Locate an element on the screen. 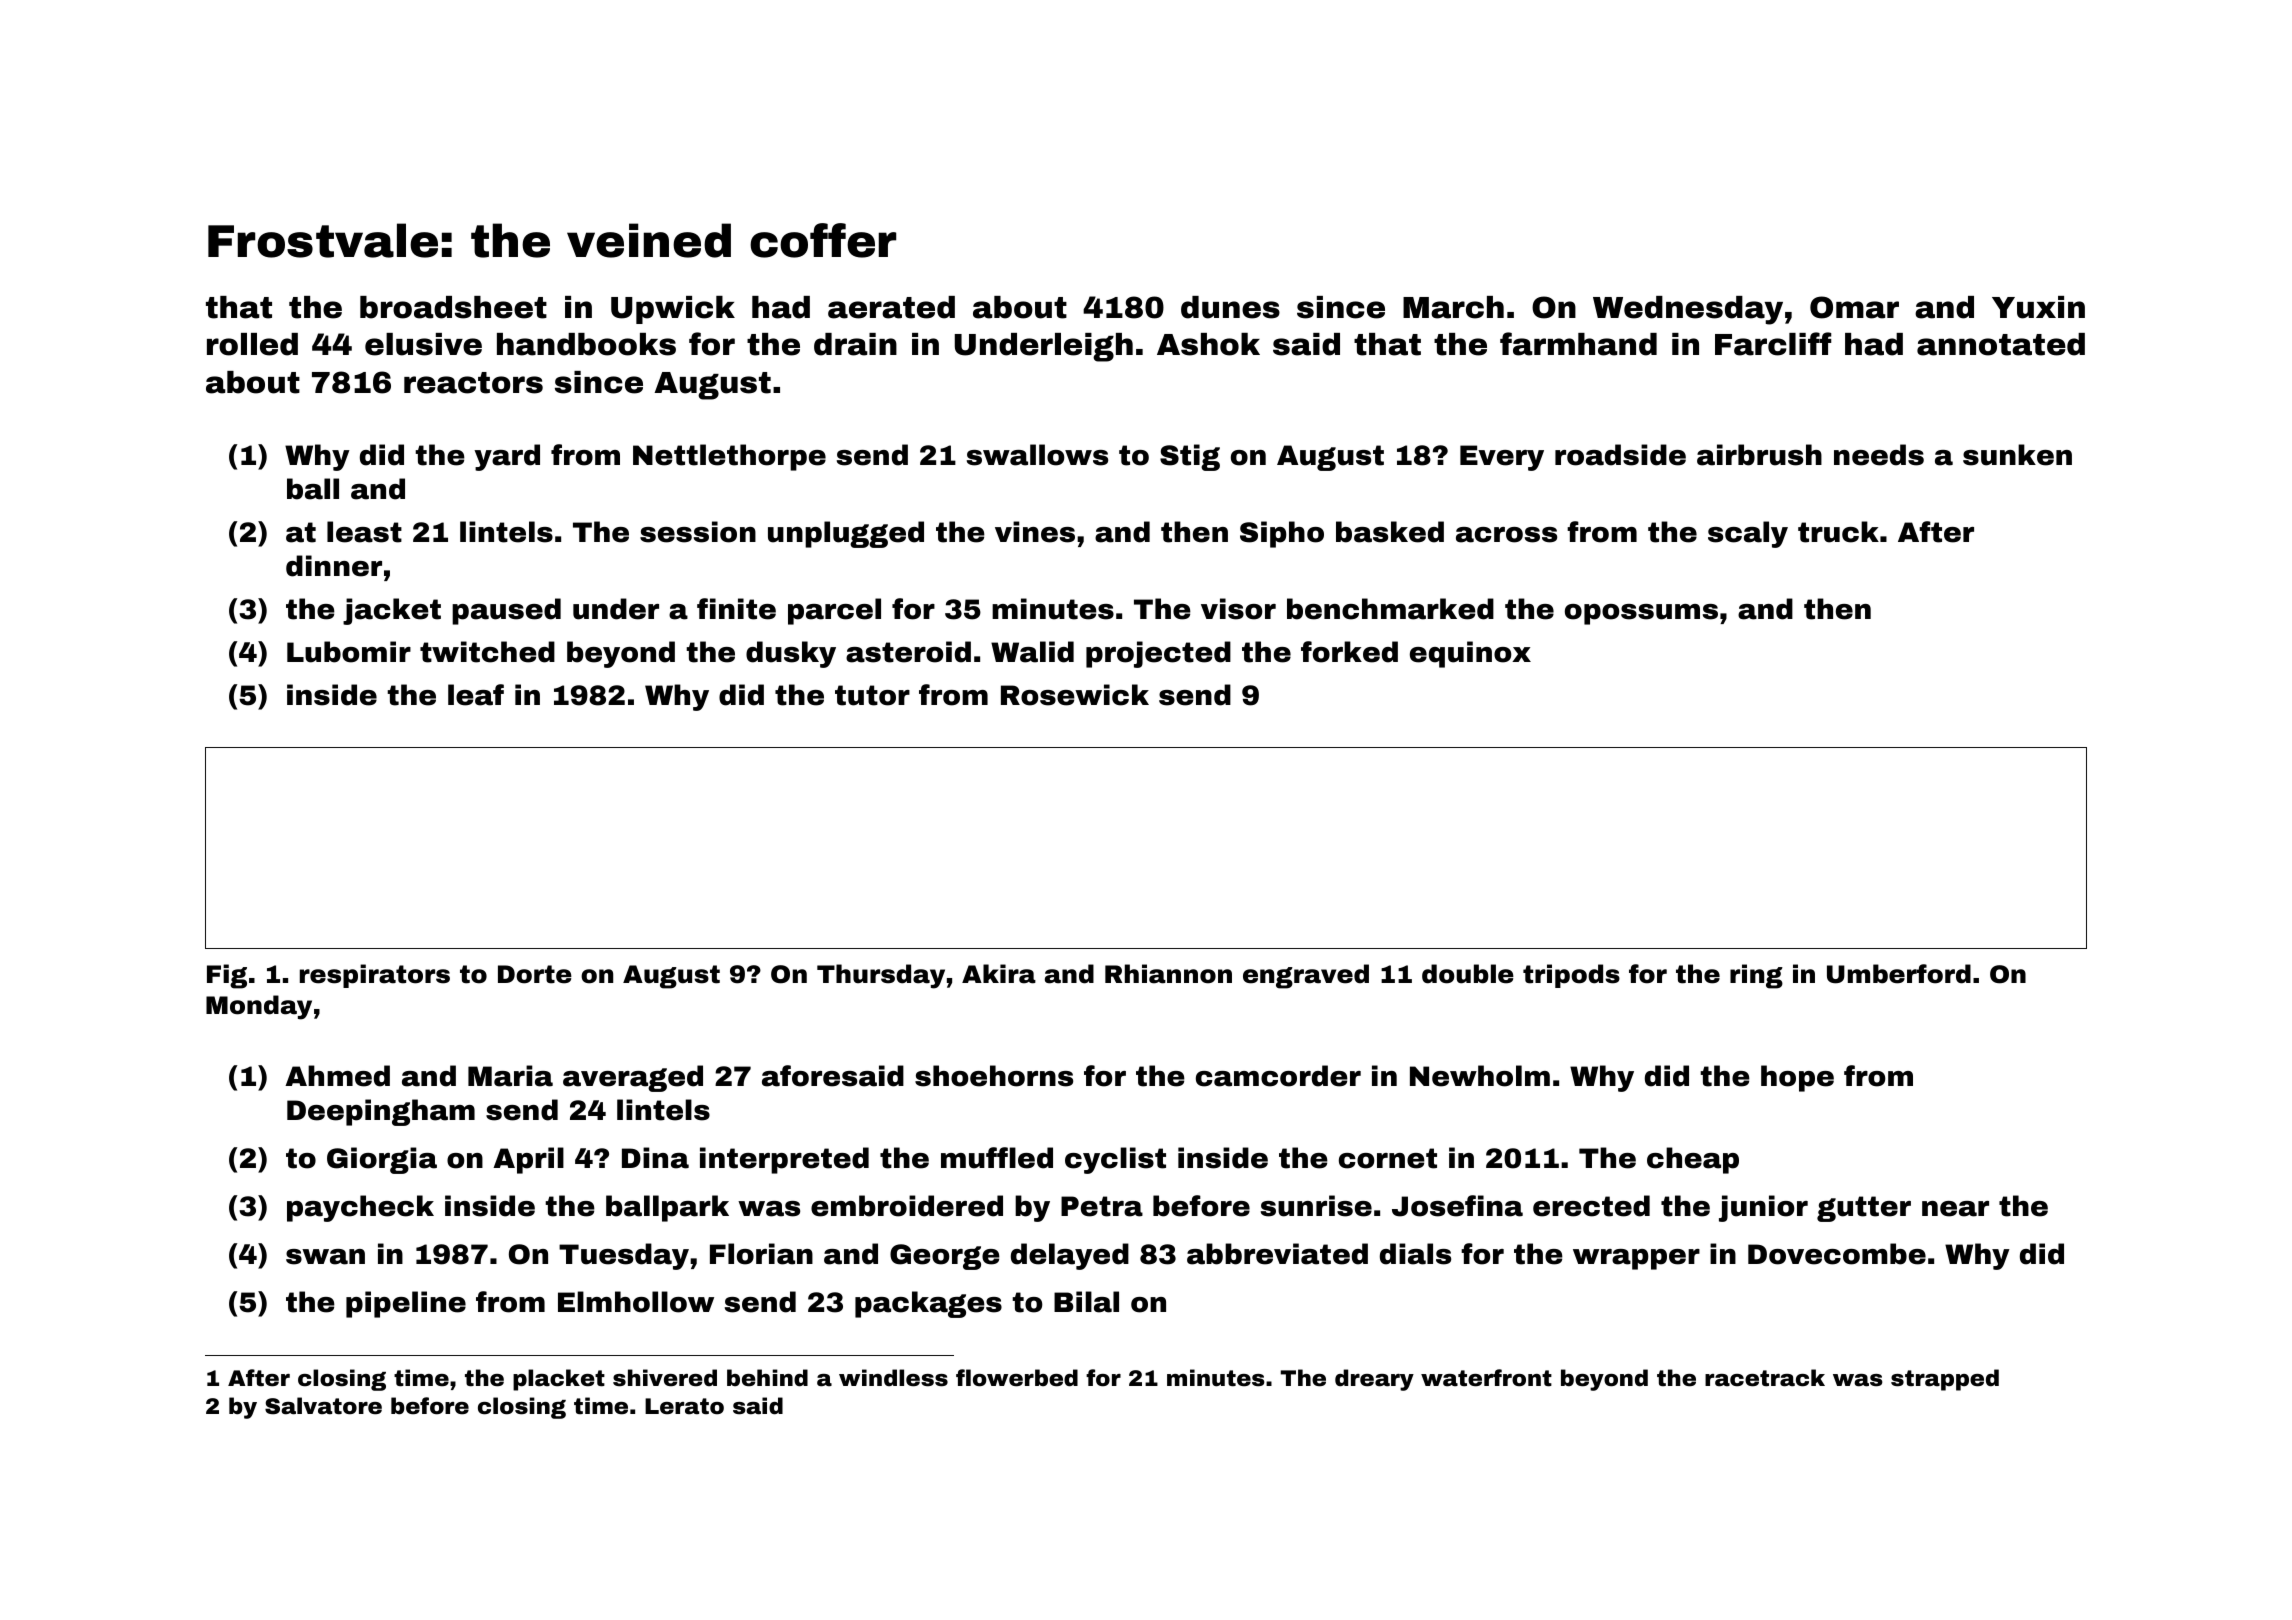 The height and width of the screenshot is (1620, 2292). swan is located at coordinates (325, 1257).
